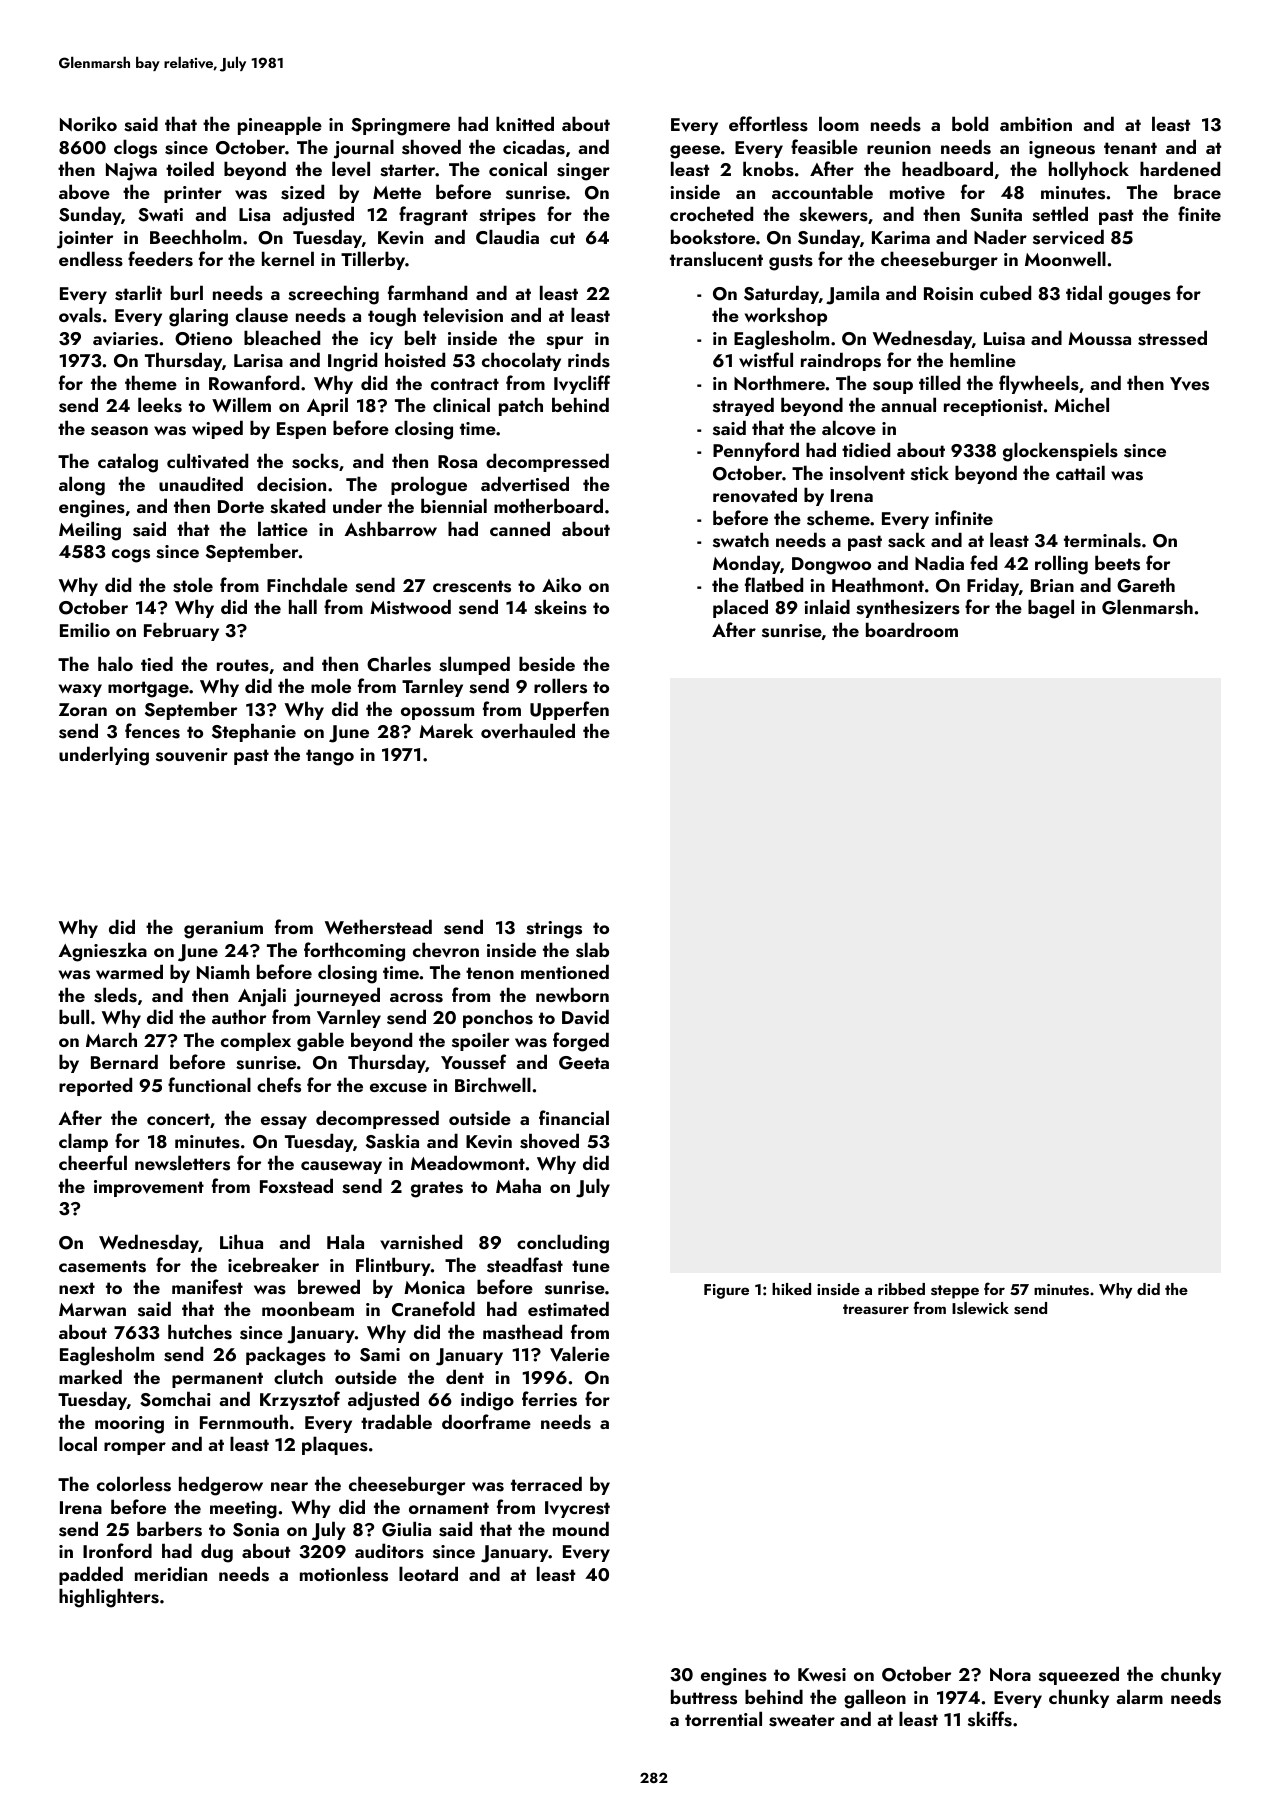  I want to click on Aiko, so click(561, 584).
